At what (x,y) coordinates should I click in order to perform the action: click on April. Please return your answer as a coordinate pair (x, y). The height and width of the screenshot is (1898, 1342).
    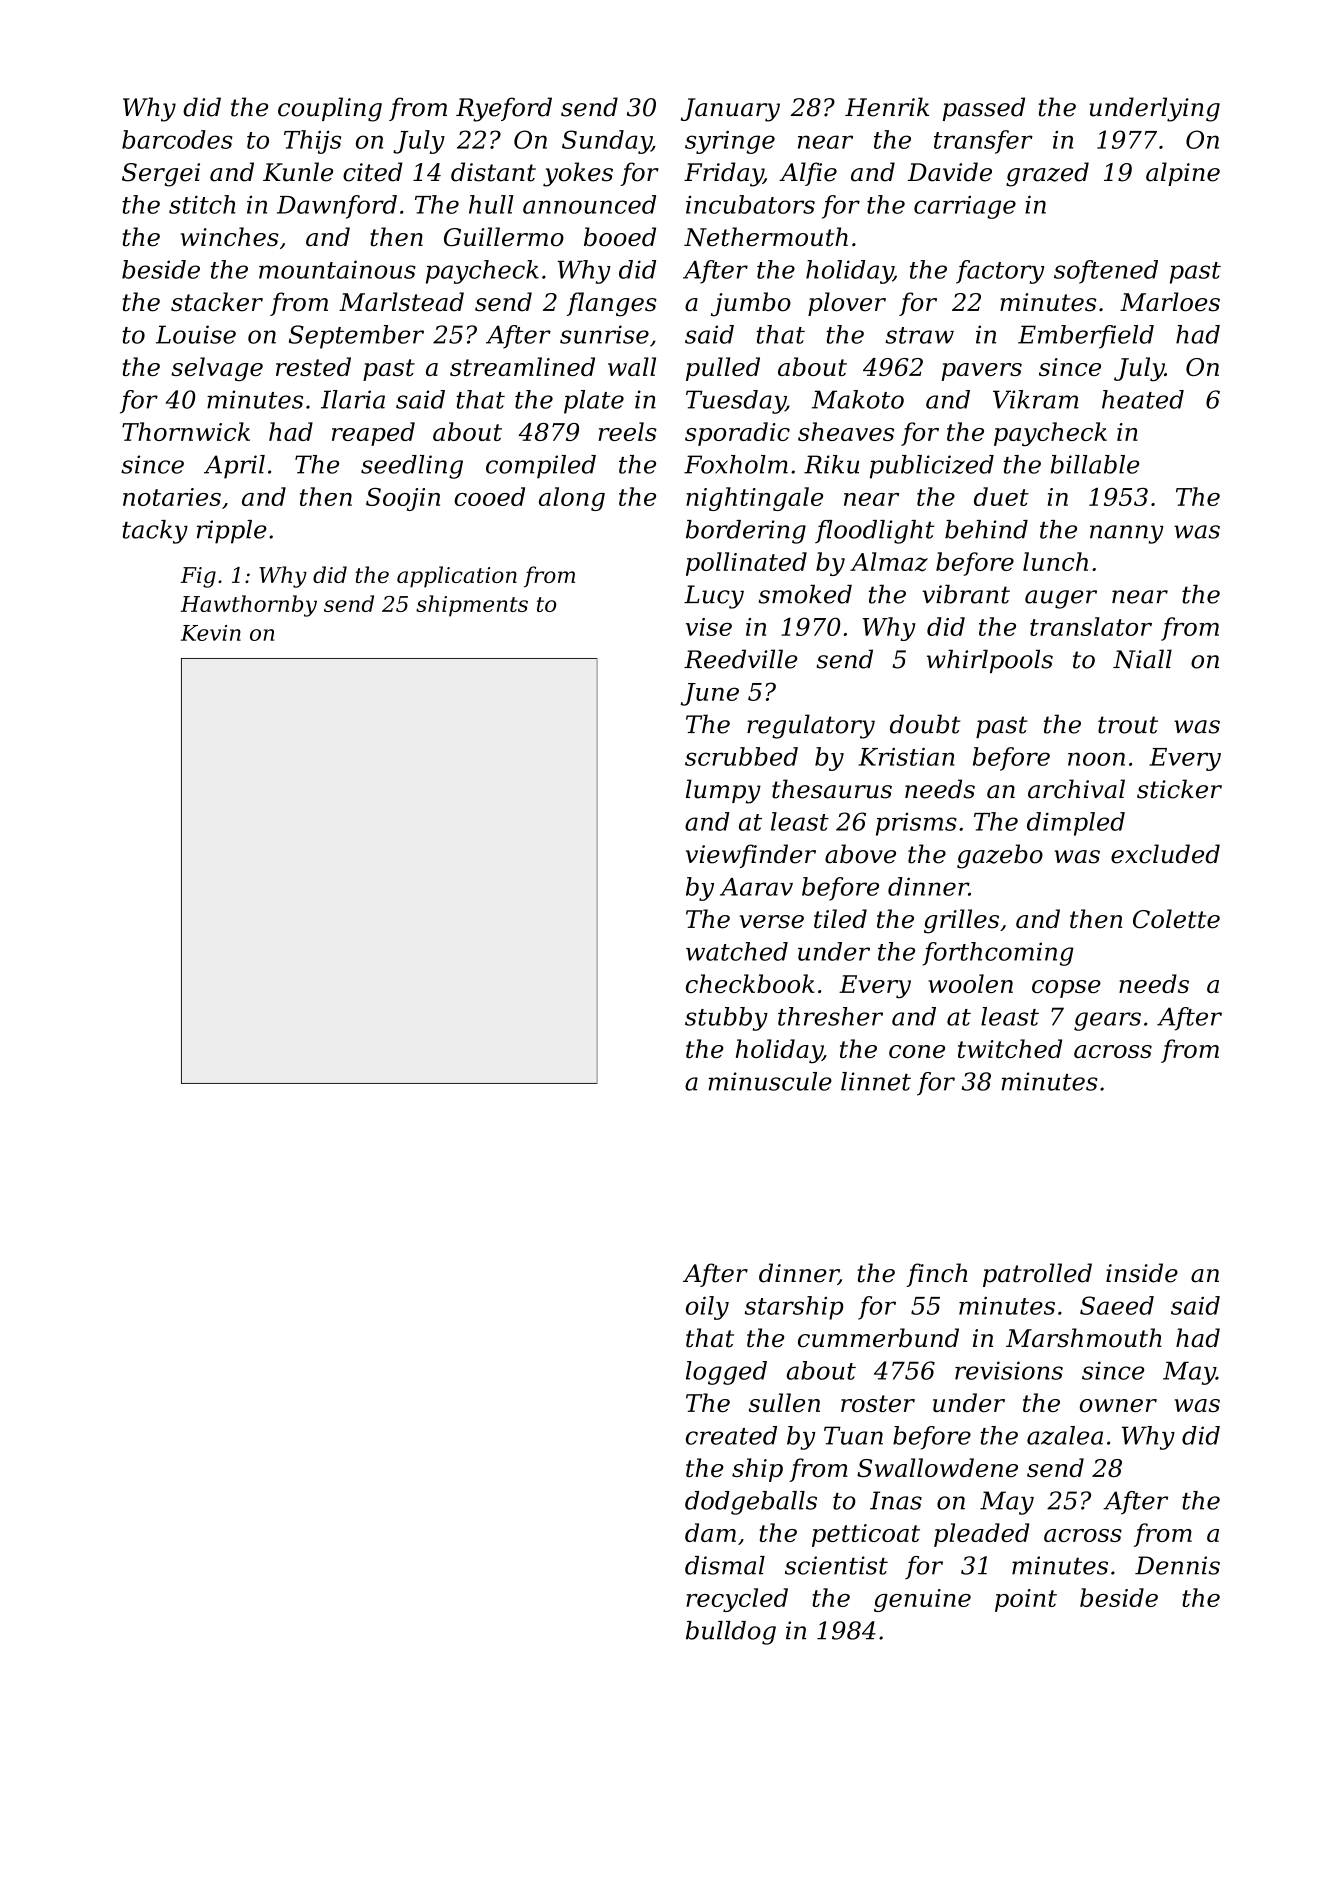
    Looking at the image, I should click on (234, 467).
